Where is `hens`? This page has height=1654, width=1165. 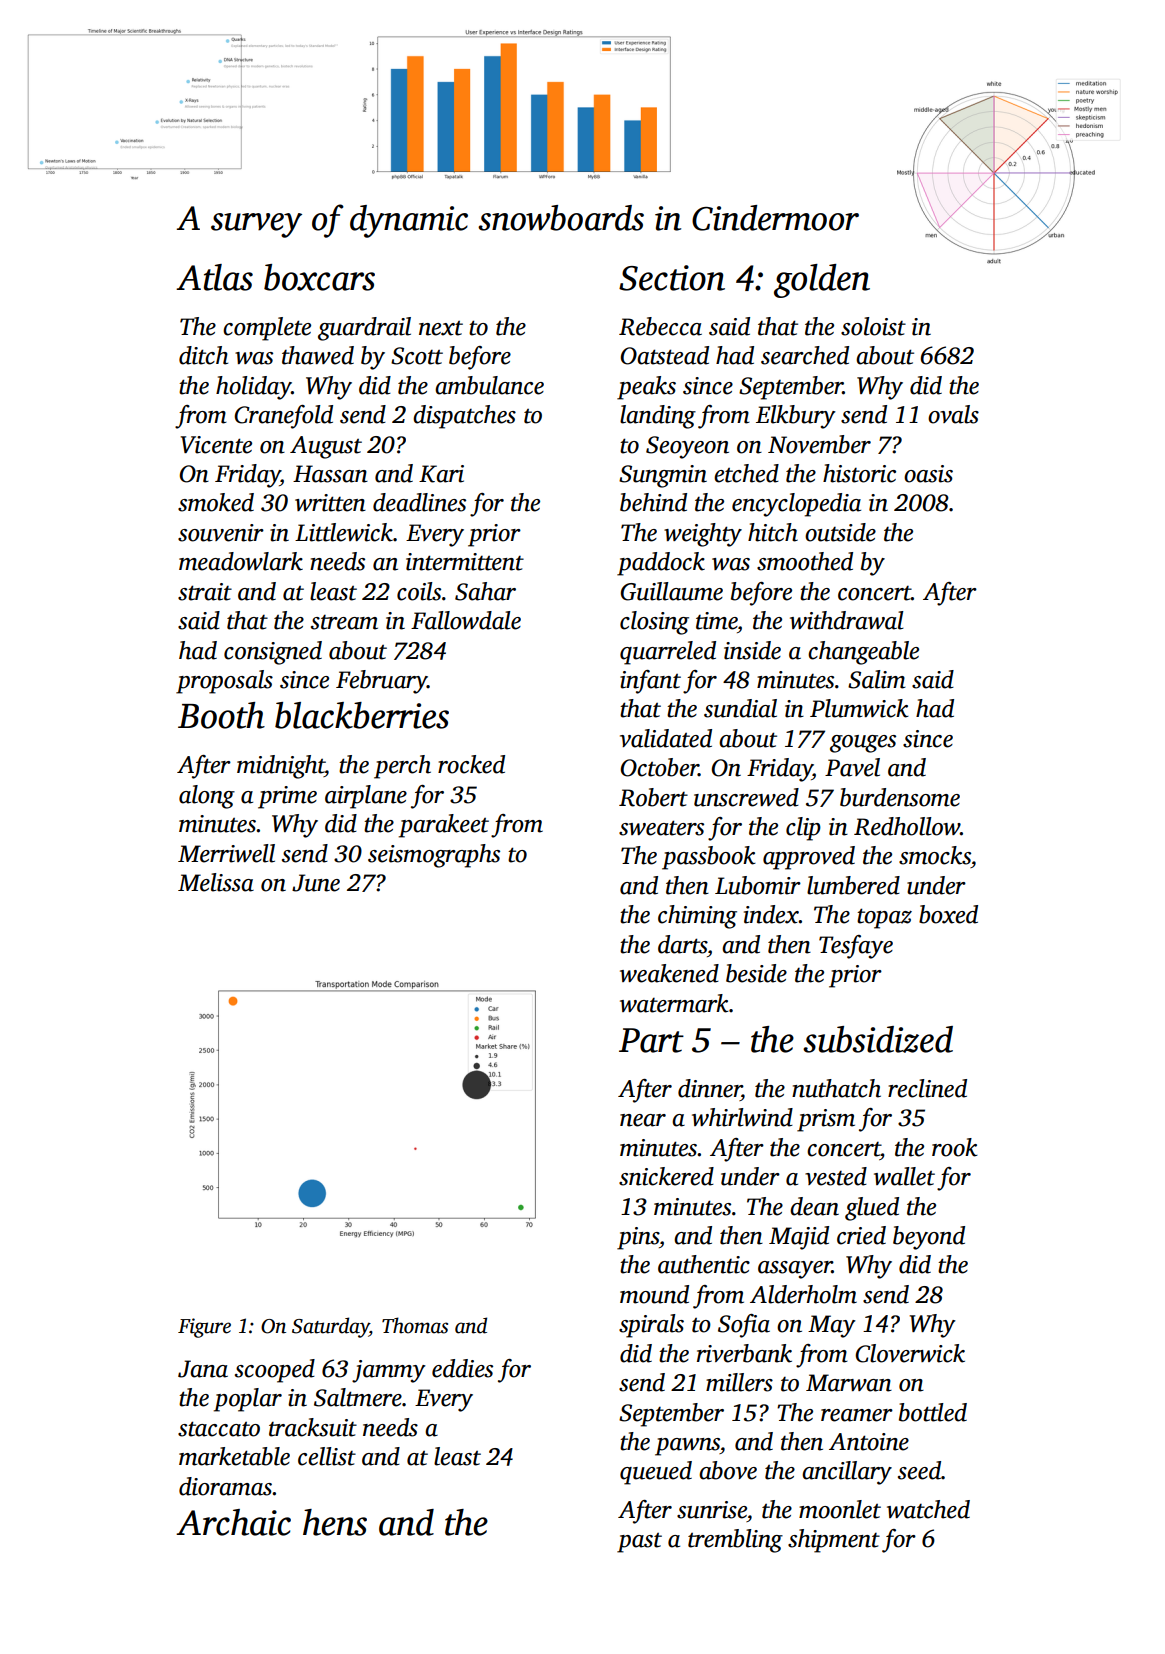
hens is located at coordinates (335, 1522).
